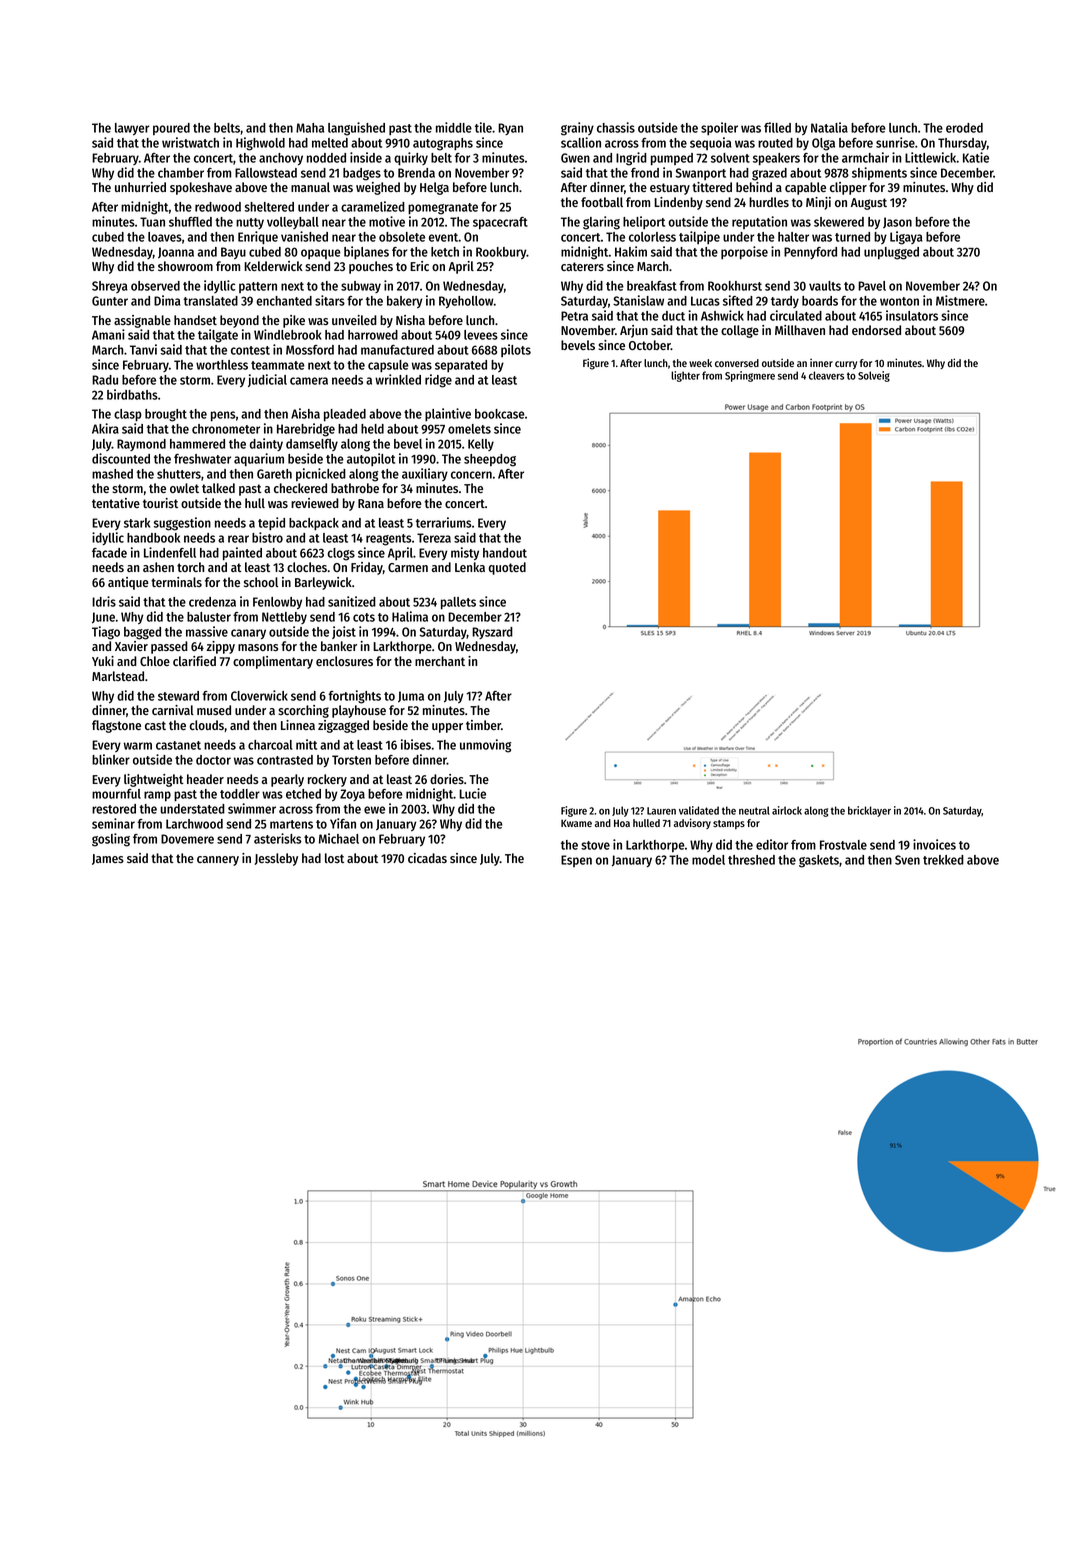 The height and width of the image is (1545, 1092). I want to click on handout, so click(505, 553).
